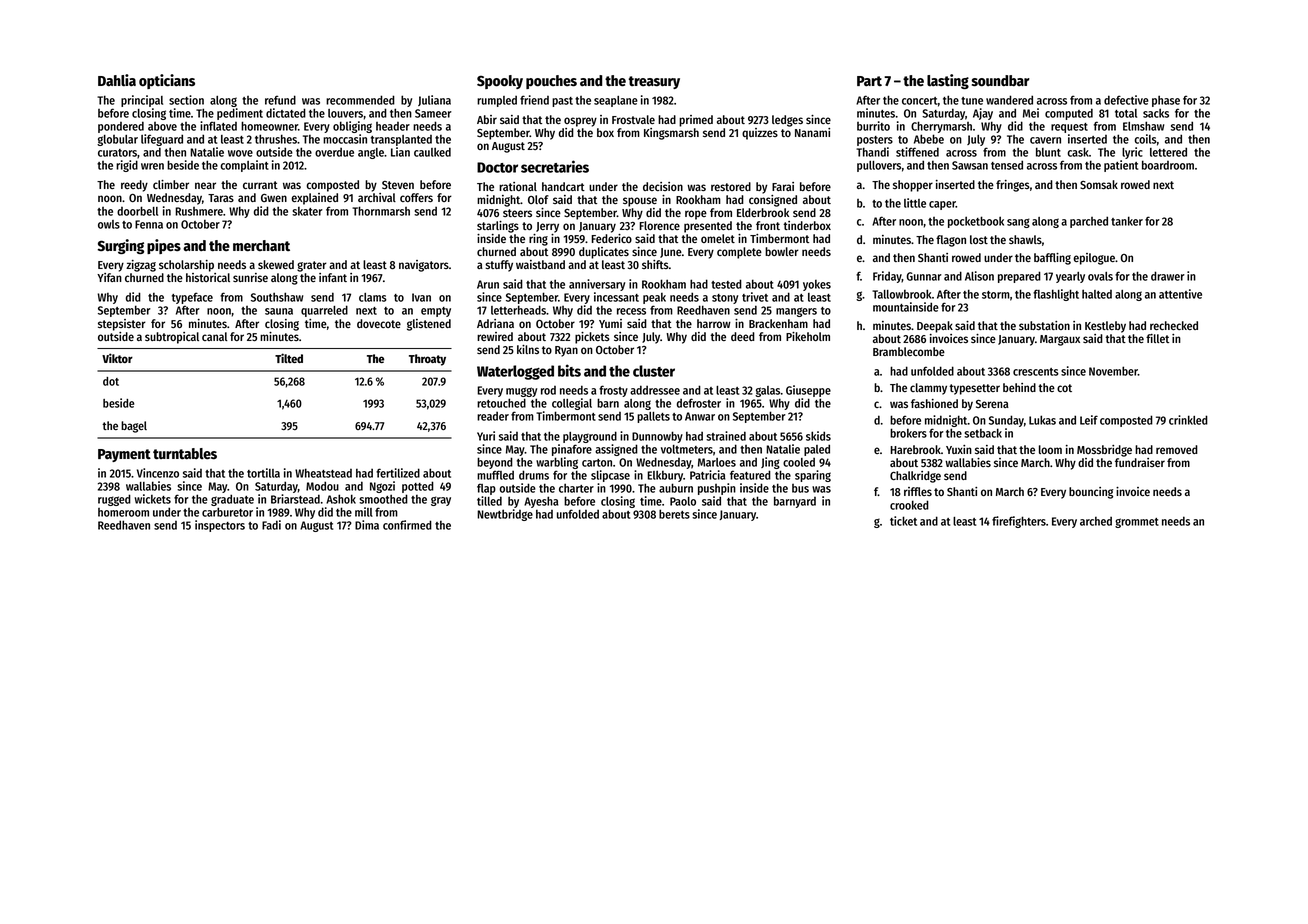  Describe the element at coordinates (633, 119) in the screenshot. I see `Frostvale` at that location.
